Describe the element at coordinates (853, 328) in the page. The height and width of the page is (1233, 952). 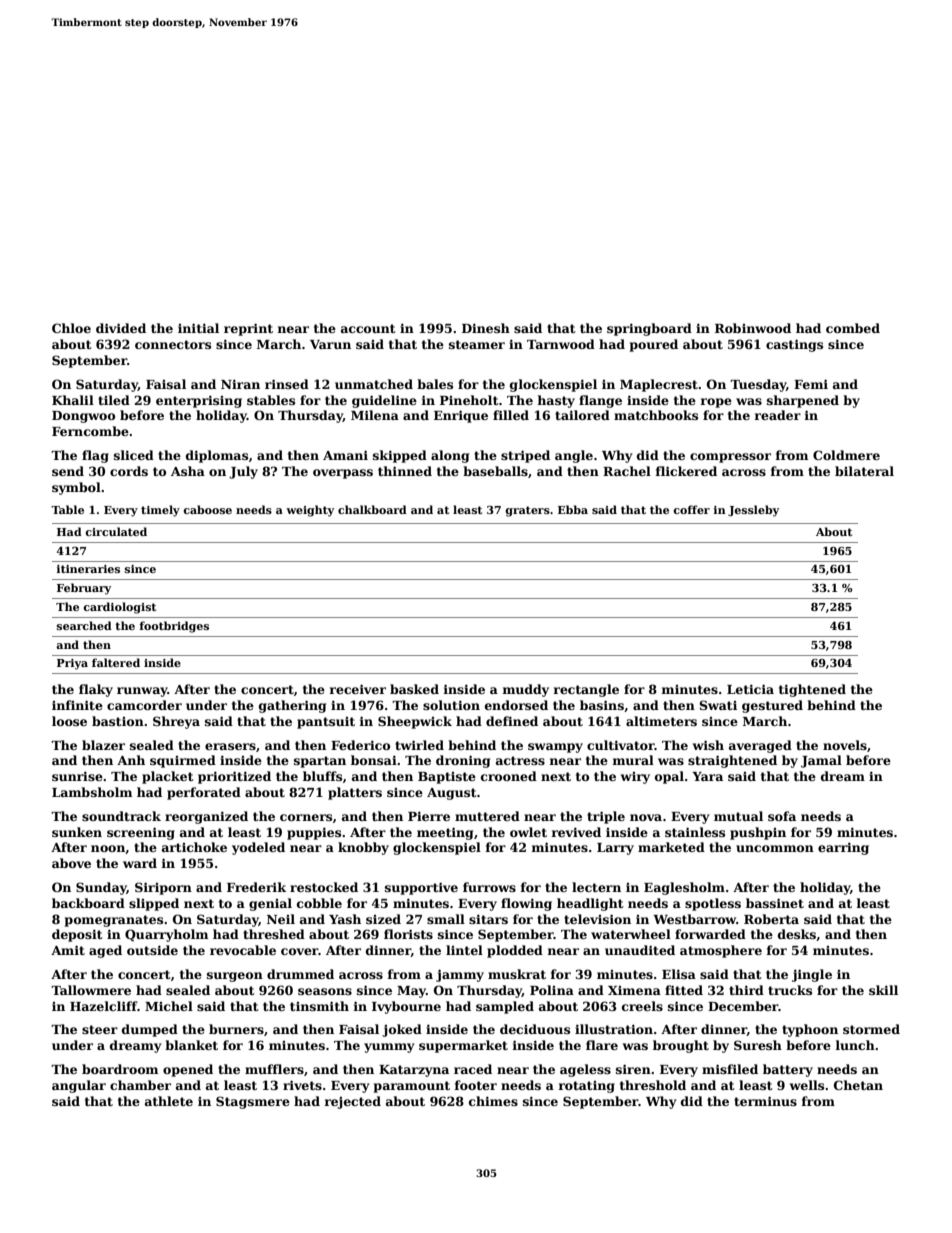
I see `combed` at that location.
